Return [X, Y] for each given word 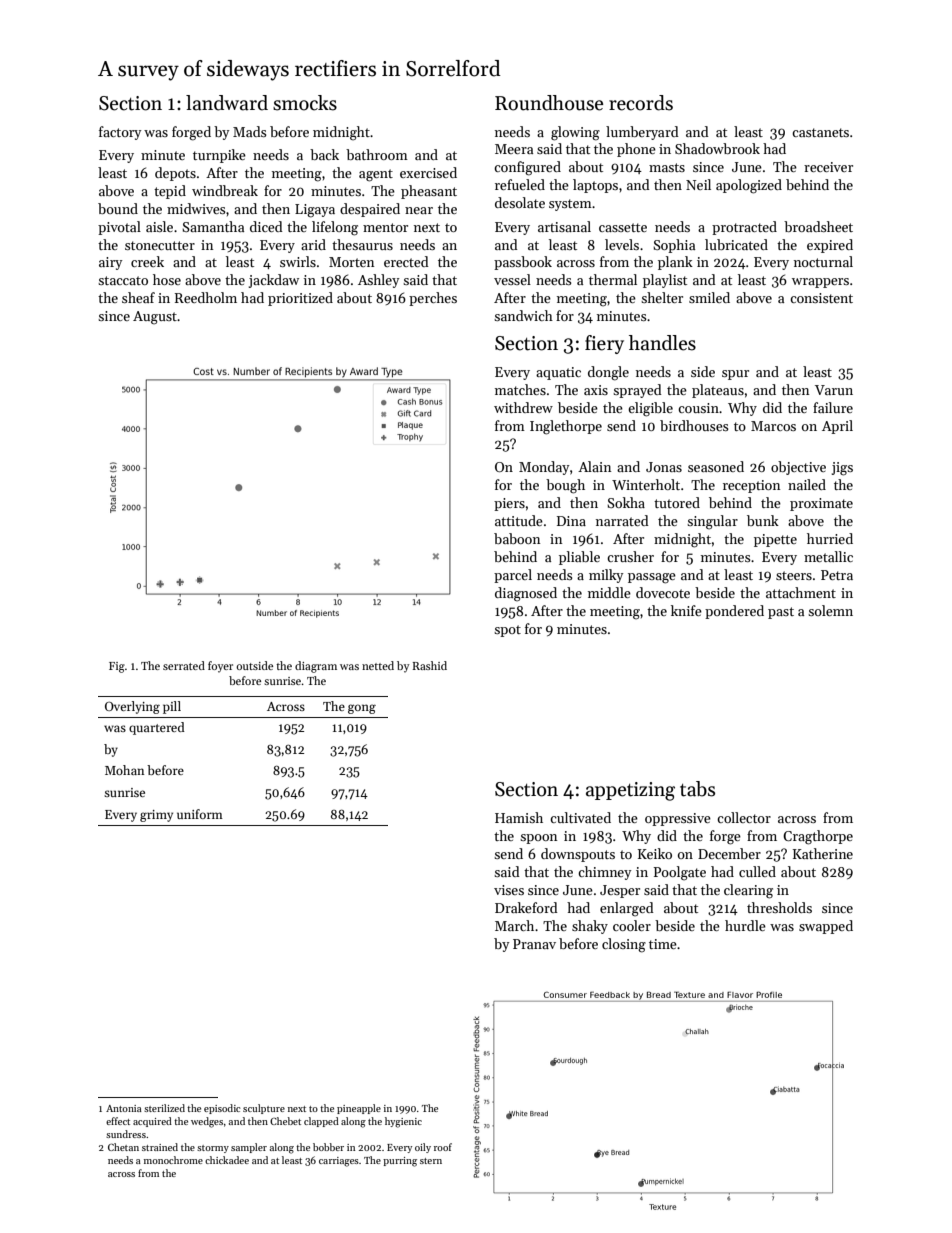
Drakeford [526, 907]
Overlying [132, 707]
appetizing [630, 791]
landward [227, 103]
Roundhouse [549, 103]
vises [509, 890]
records [641, 103]
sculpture [264, 1109]
